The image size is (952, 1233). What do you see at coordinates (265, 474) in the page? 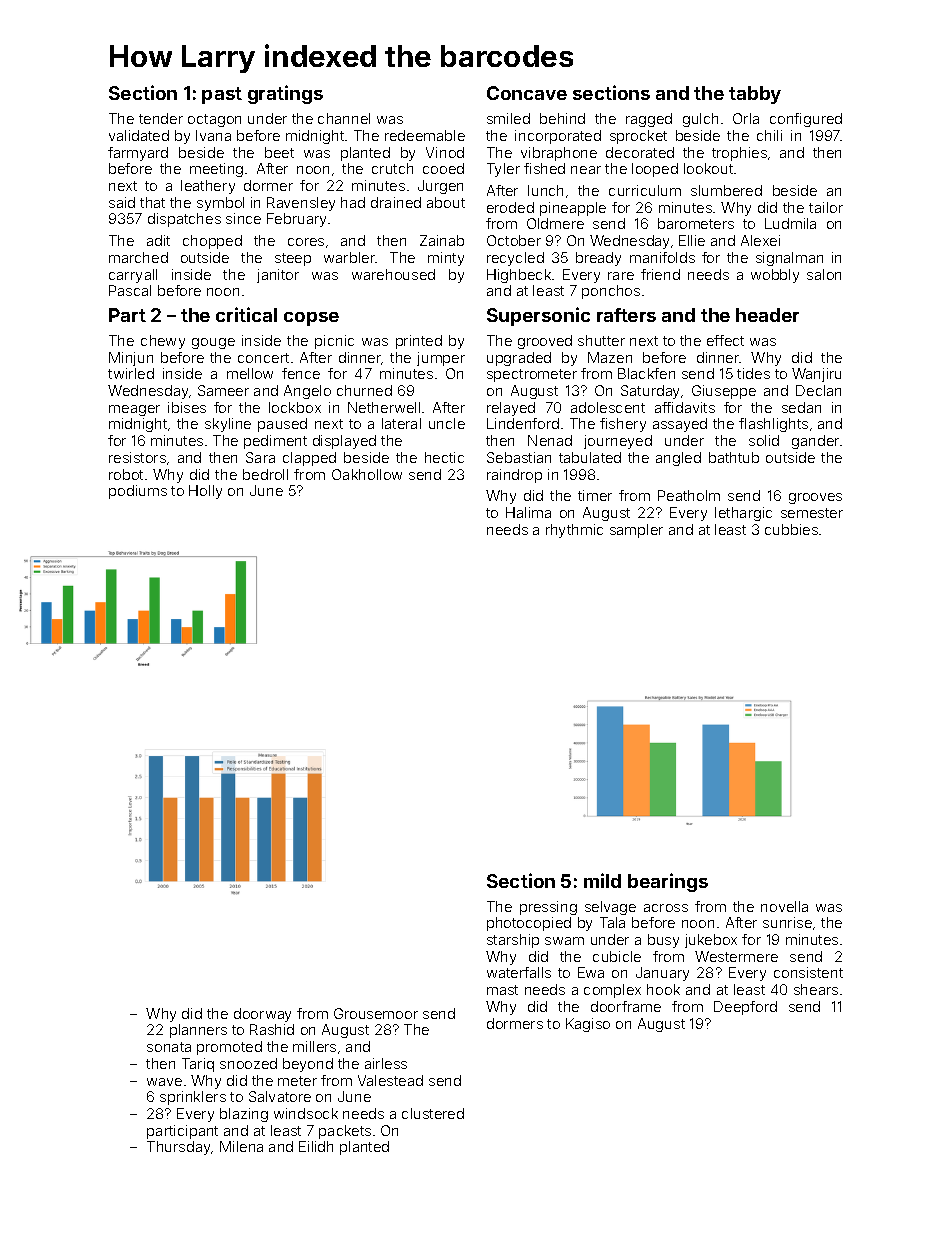
I see `bedroll` at bounding box center [265, 474].
